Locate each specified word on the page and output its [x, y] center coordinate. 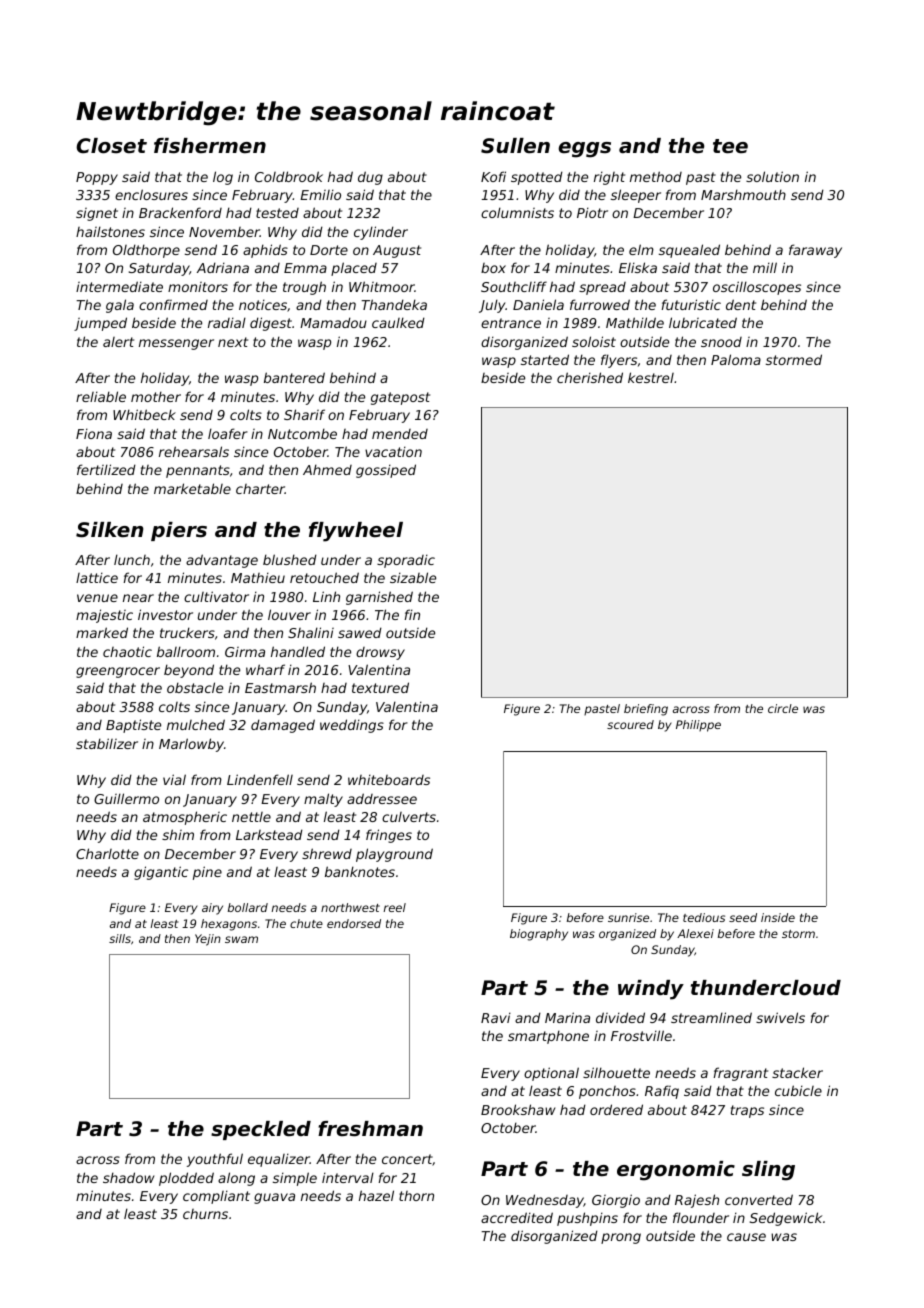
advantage [222, 561]
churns [205, 1214]
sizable [413, 577]
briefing [646, 710]
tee [730, 146]
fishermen [210, 146]
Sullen [515, 146]
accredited [517, 1217]
